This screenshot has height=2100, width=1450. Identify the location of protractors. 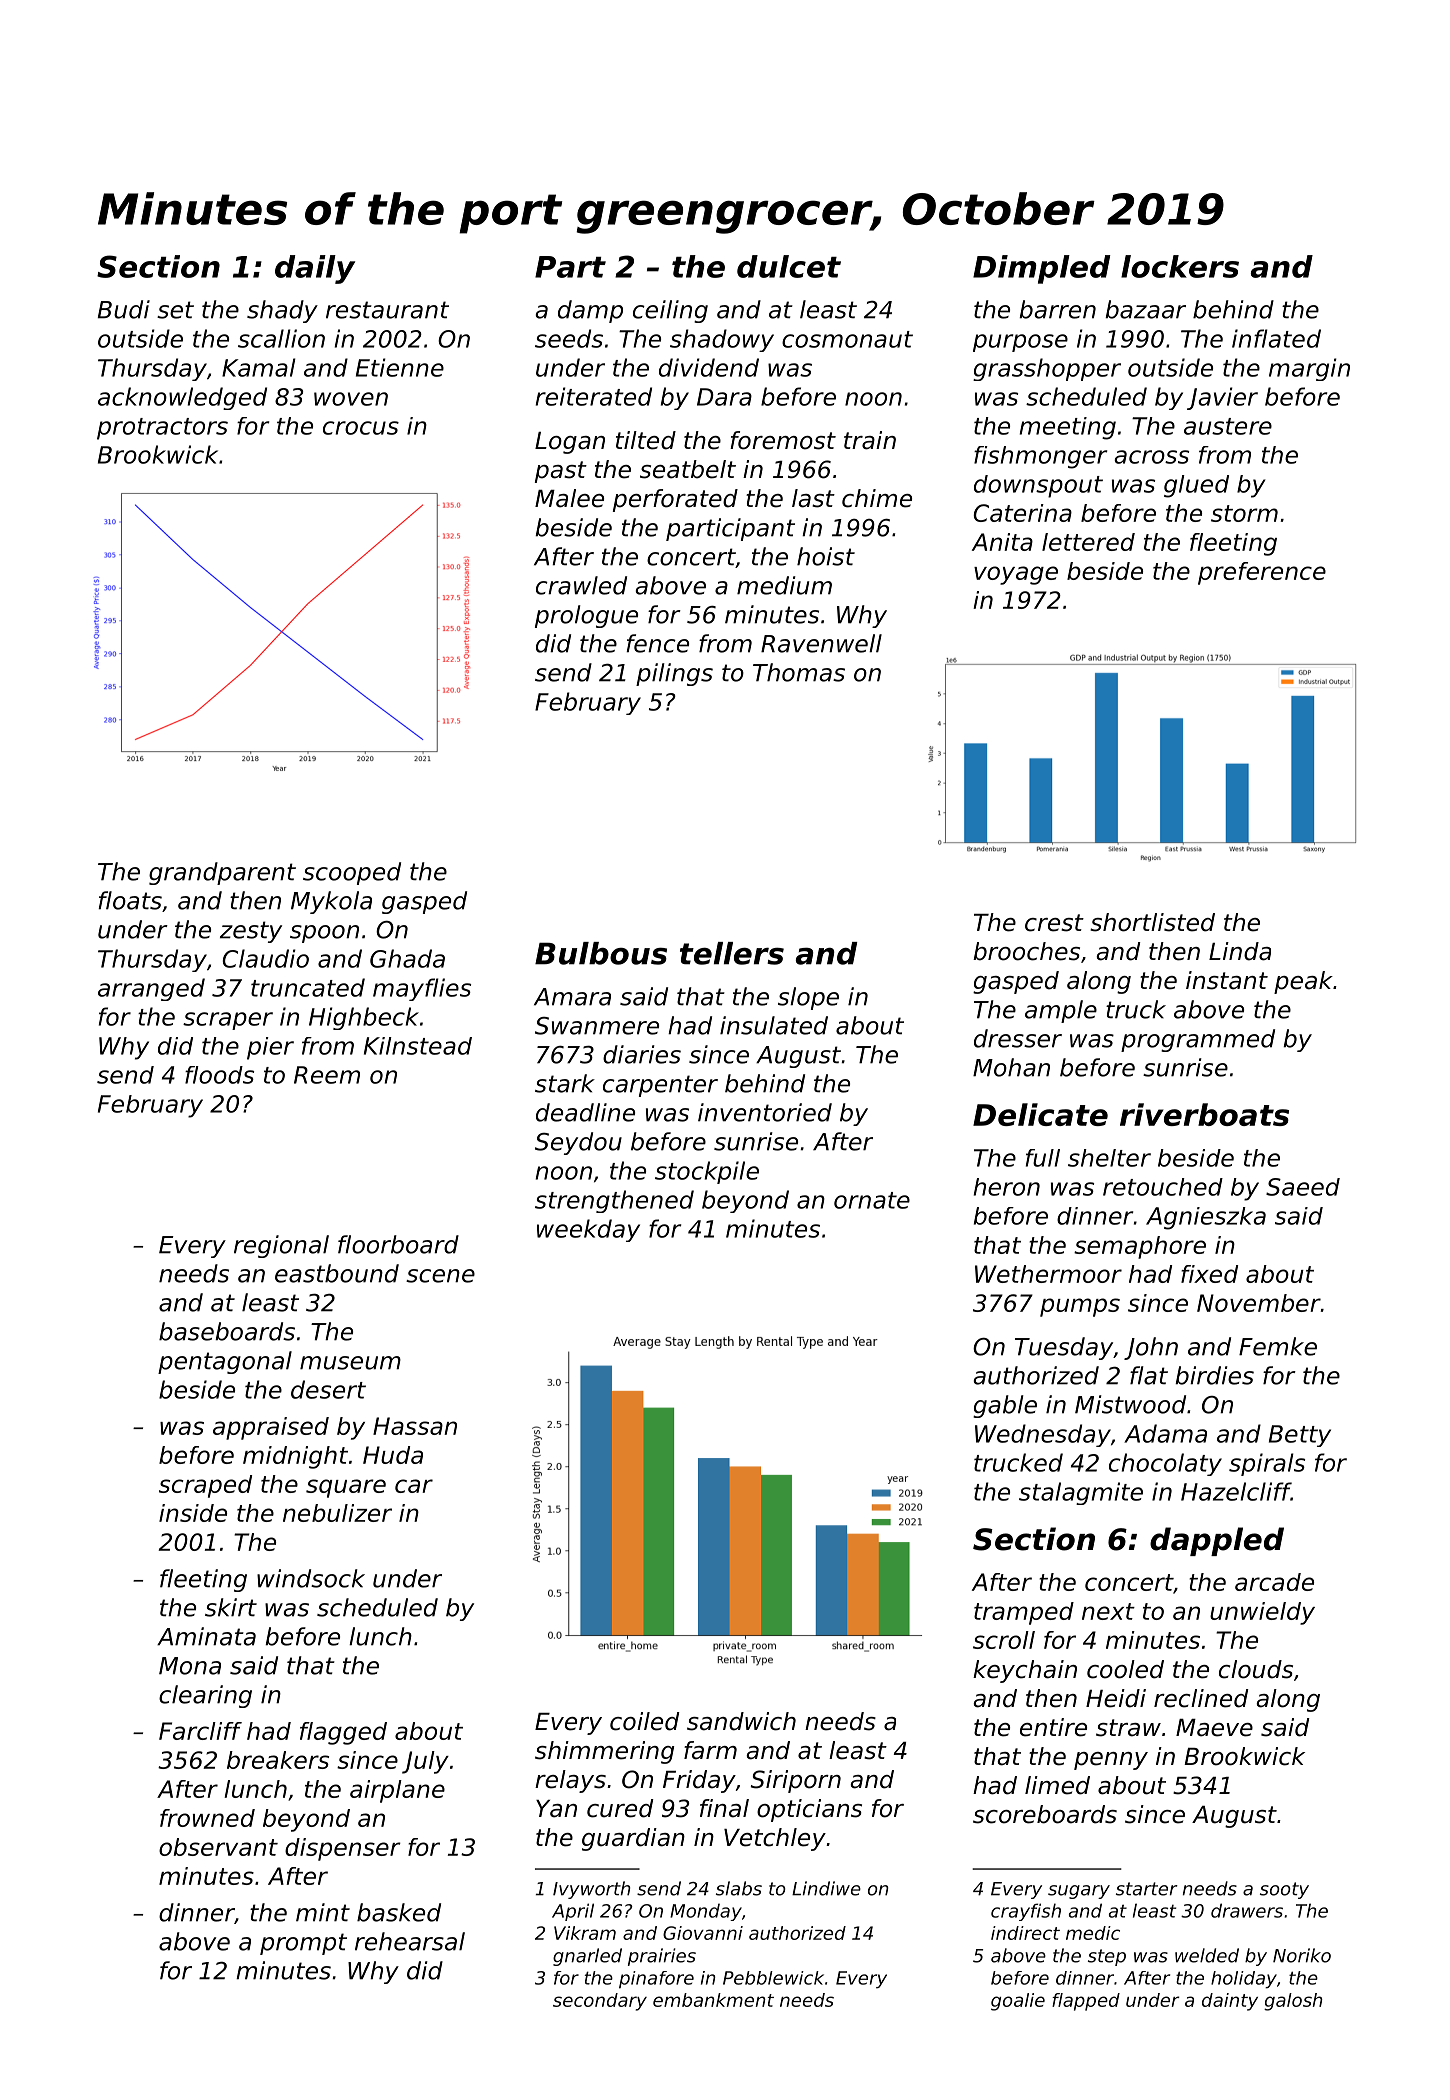
(162, 429).
